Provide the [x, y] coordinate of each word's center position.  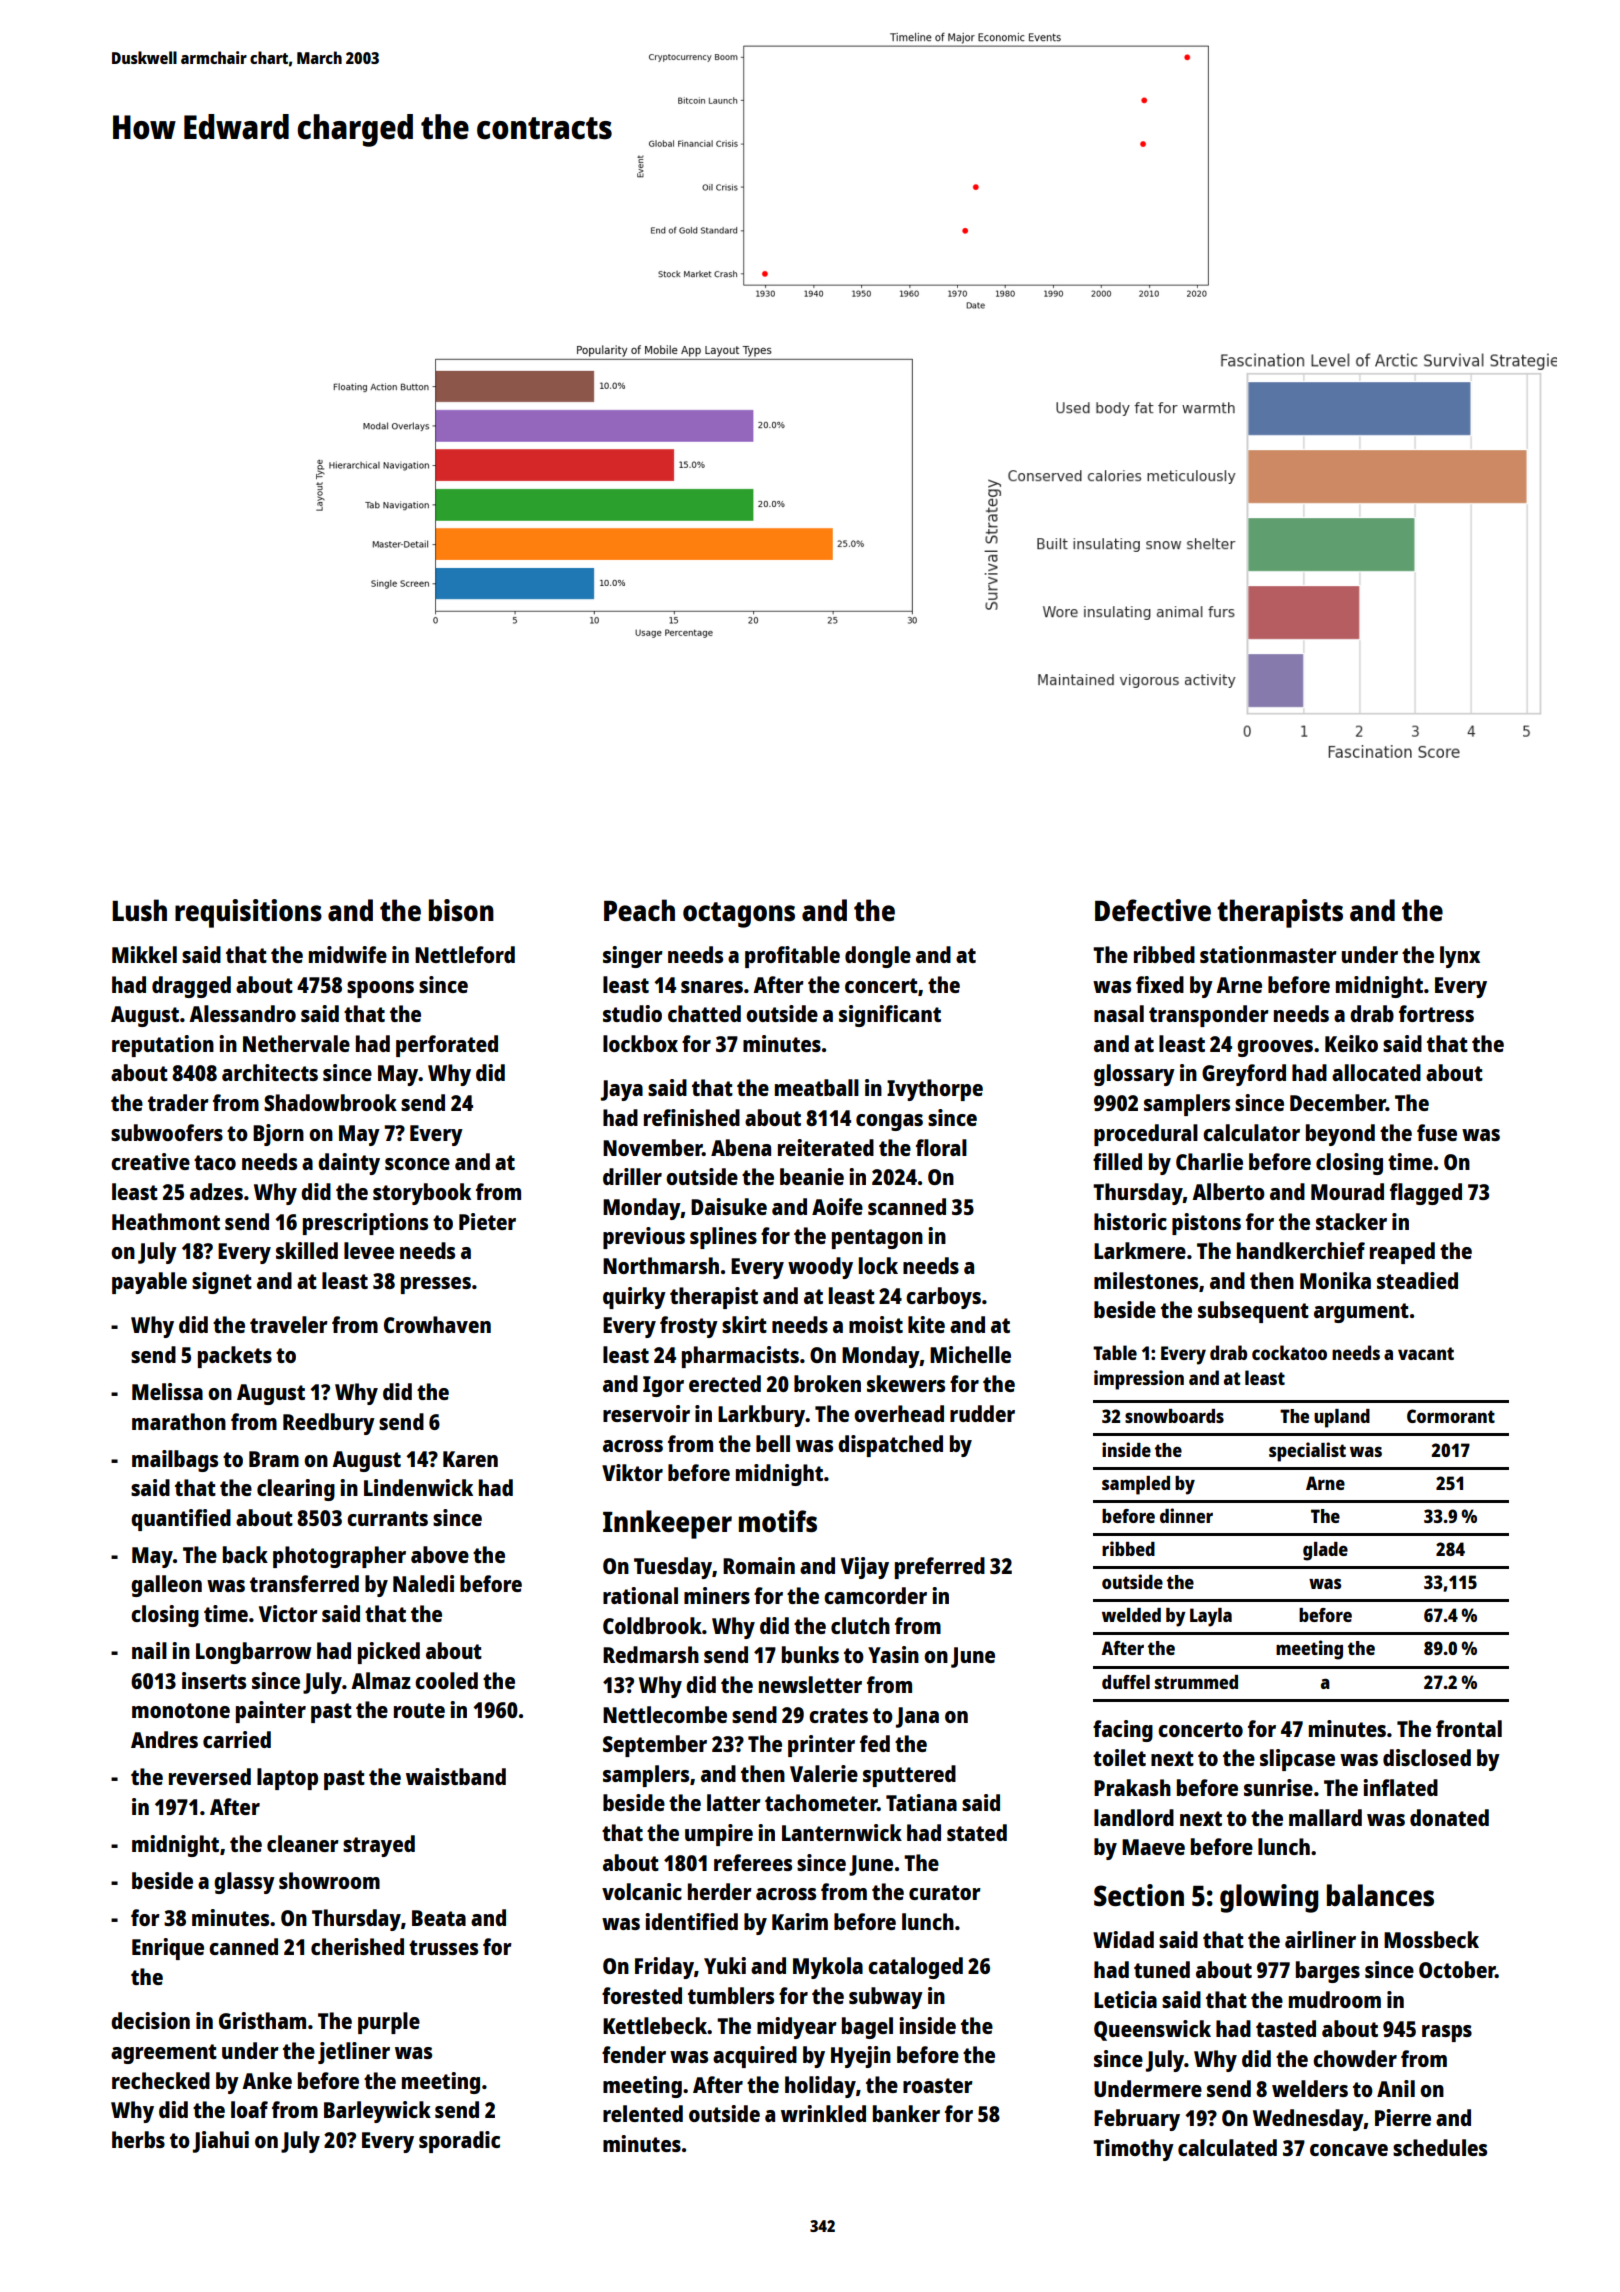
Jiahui [221, 2142]
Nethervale [296, 1043]
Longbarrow [254, 1653]
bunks [810, 1654]
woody [820, 1268]
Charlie [1209, 1161]
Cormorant [1451, 1416]
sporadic [459, 2142]
